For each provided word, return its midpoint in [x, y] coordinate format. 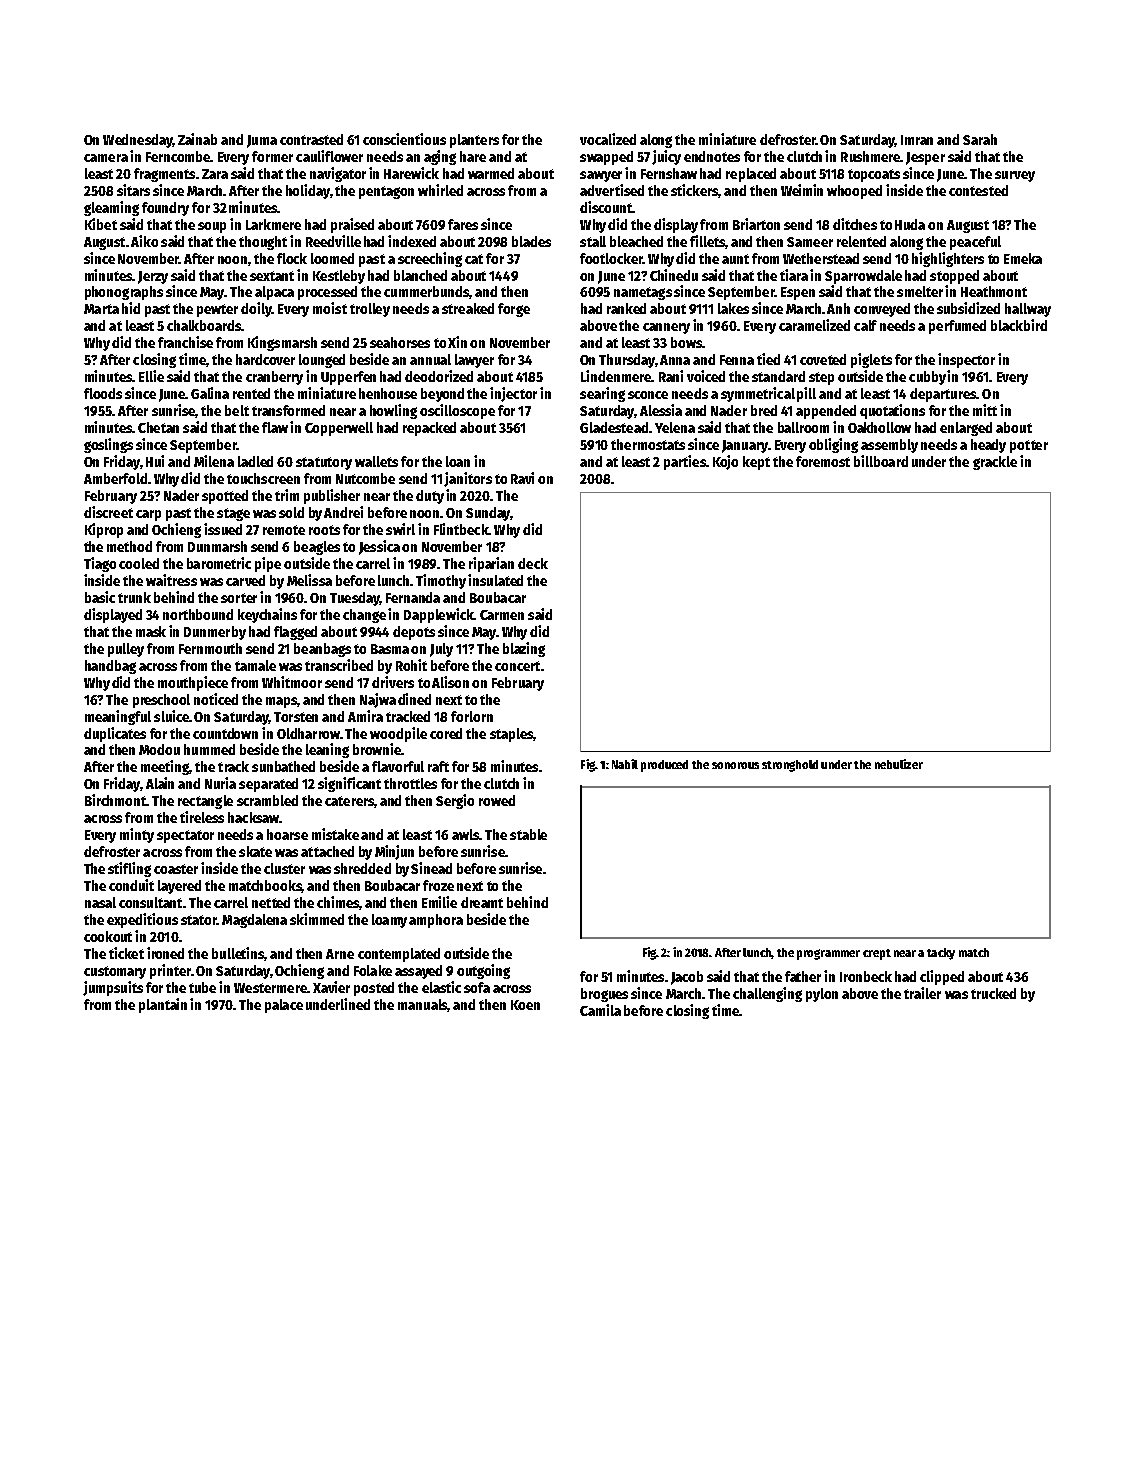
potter [1029, 446]
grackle [995, 463]
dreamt [482, 902]
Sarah [980, 139]
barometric [219, 563]
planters [474, 141]
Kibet [101, 224]
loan [458, 461]
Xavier [331, 987]
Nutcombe [365, 478]
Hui [155, 461]
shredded [362, 868]
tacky [941, 954]
